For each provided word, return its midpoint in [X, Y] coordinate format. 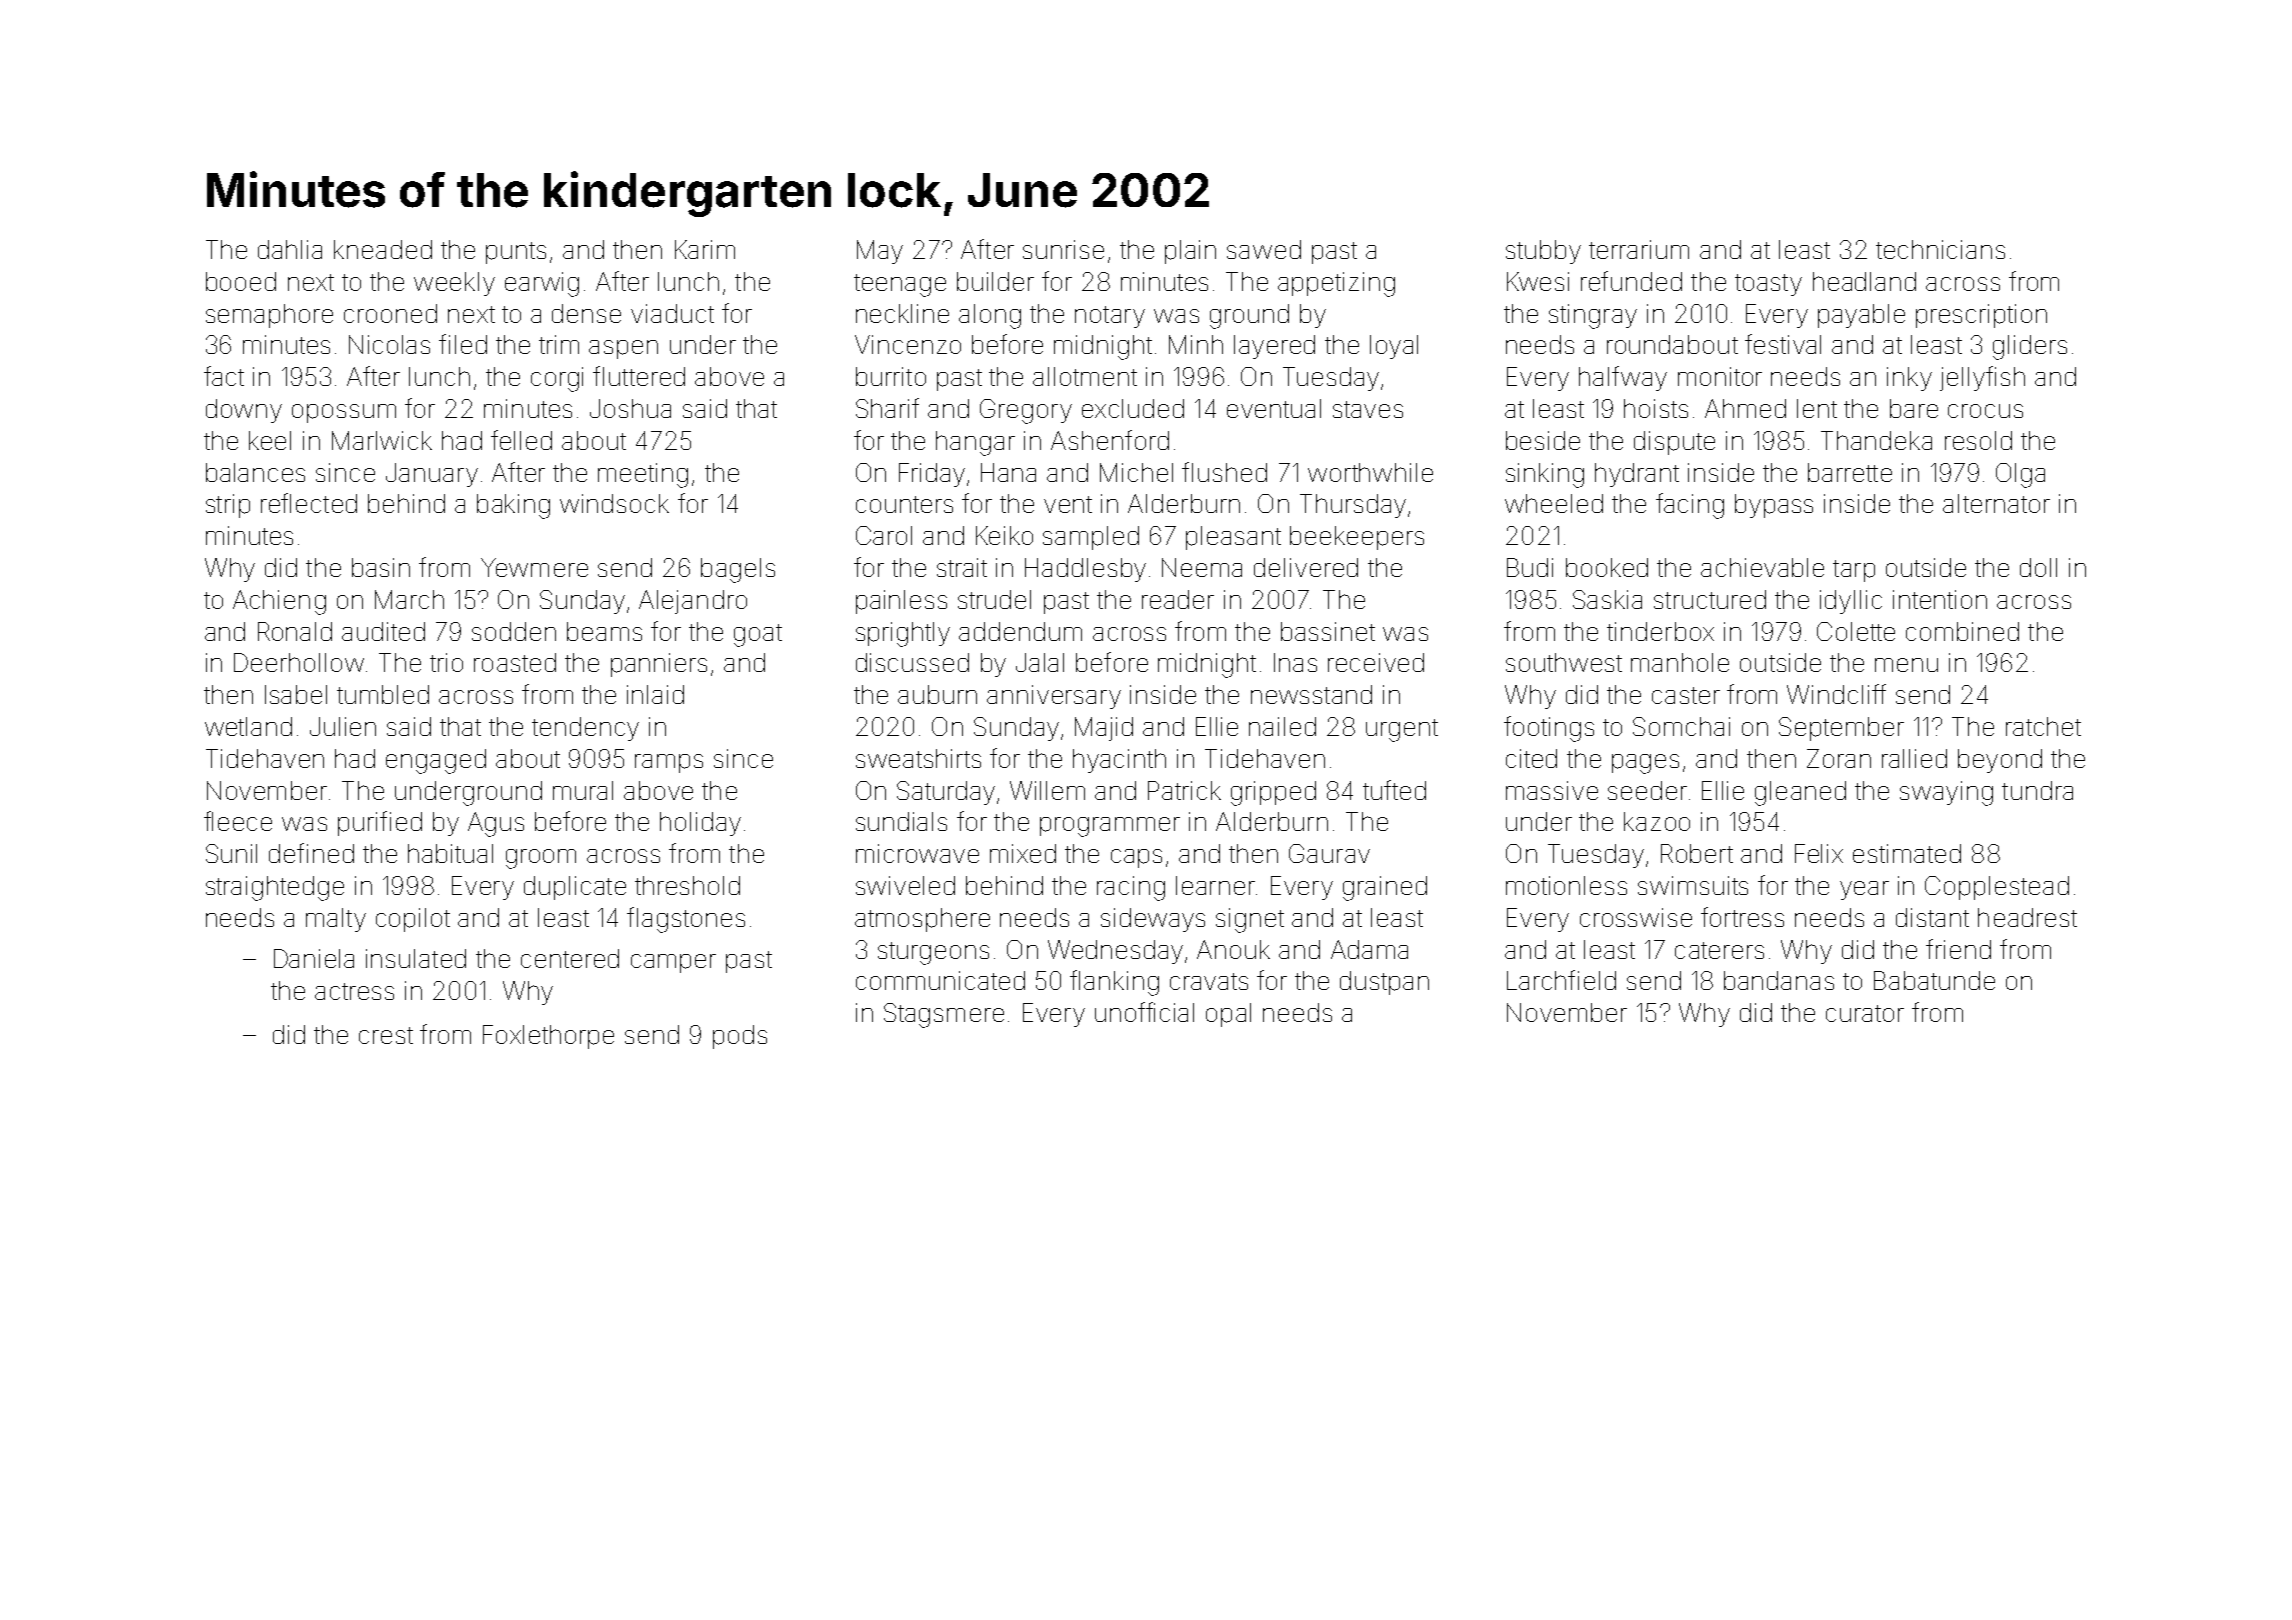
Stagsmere [944, 1015]
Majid [1104, 729]
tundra [2037, 790]
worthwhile [1370, 472]
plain [1190, 252]
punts [516, 253]
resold [1978, 440]
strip [228, 506]
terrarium [1639, 249]
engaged [436, 761]
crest [386, 1035]
